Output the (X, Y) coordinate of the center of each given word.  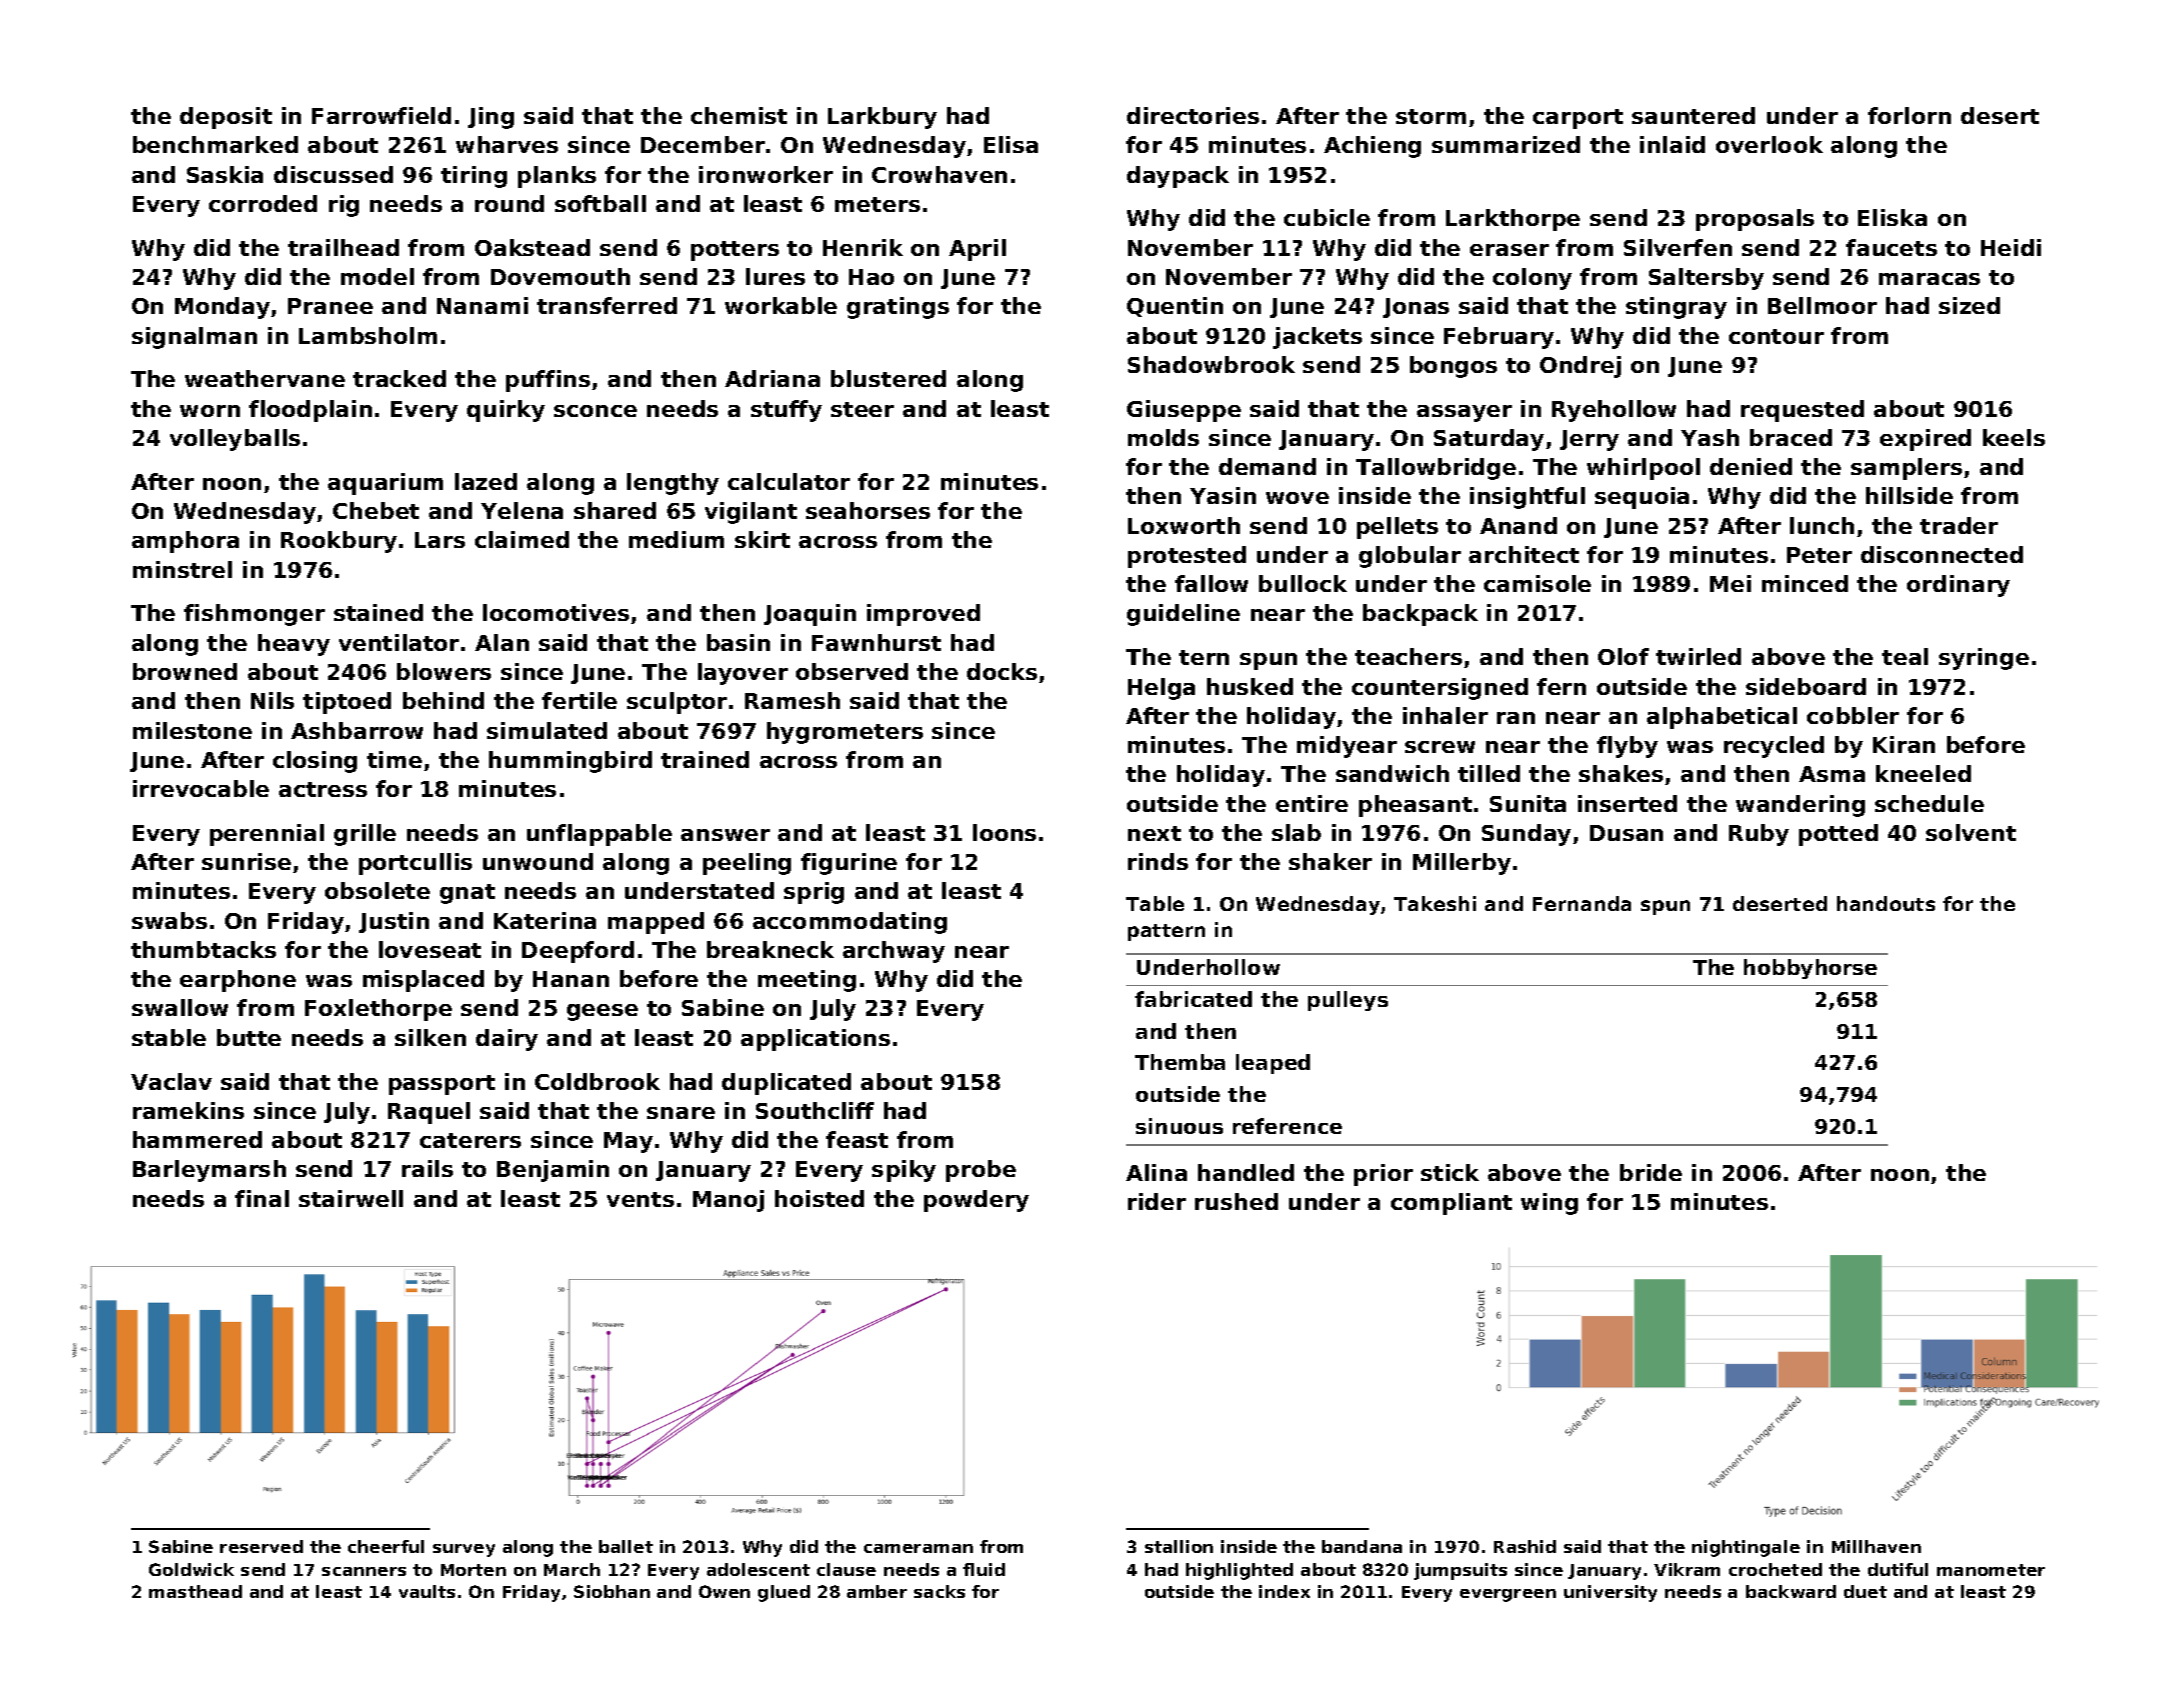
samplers (1906, 469)
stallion (1179, 1546)
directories (1193, 115)
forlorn (1909, 115)
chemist (739, 115)
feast (857, 1139)
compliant (1451, 1204)
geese (602, 1012)
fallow (1211, 583)
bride (1651, 1172)
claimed (522, 539)
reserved (261, 1546)
